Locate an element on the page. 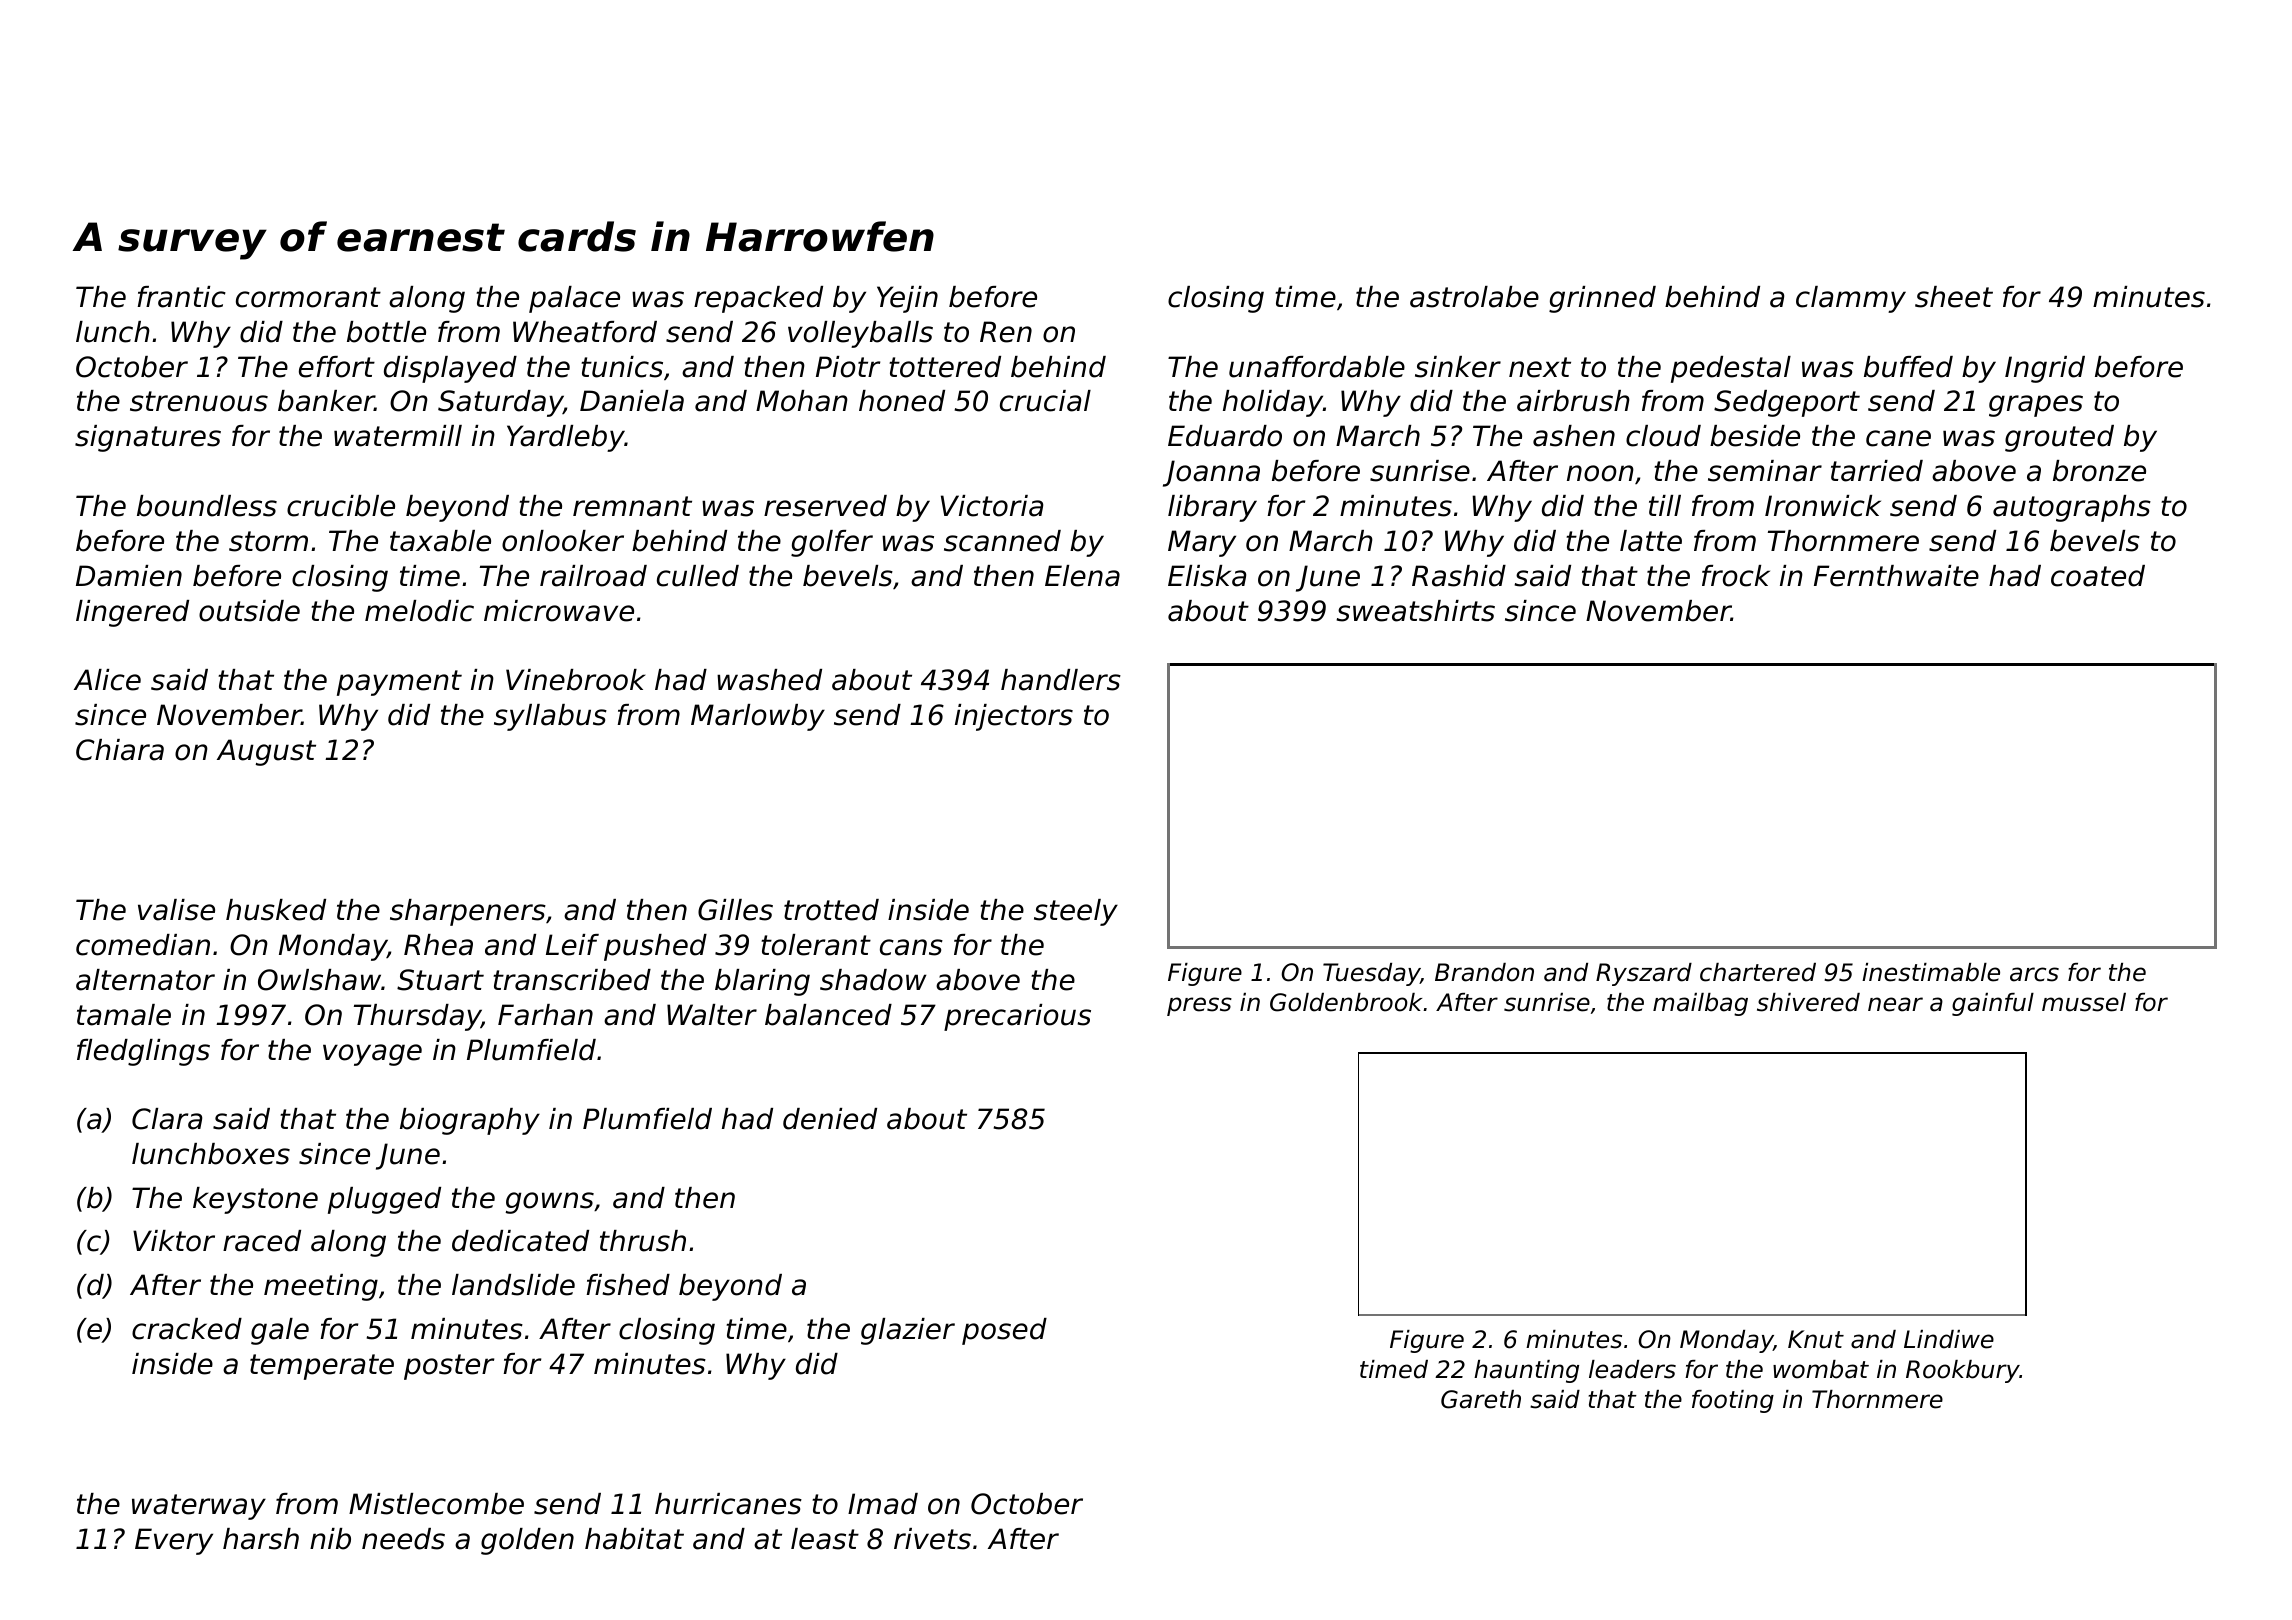 Image resolution: width=2292 pixels, height=1620 pixels. Gareth is located at coordinates (1481, 1399).
